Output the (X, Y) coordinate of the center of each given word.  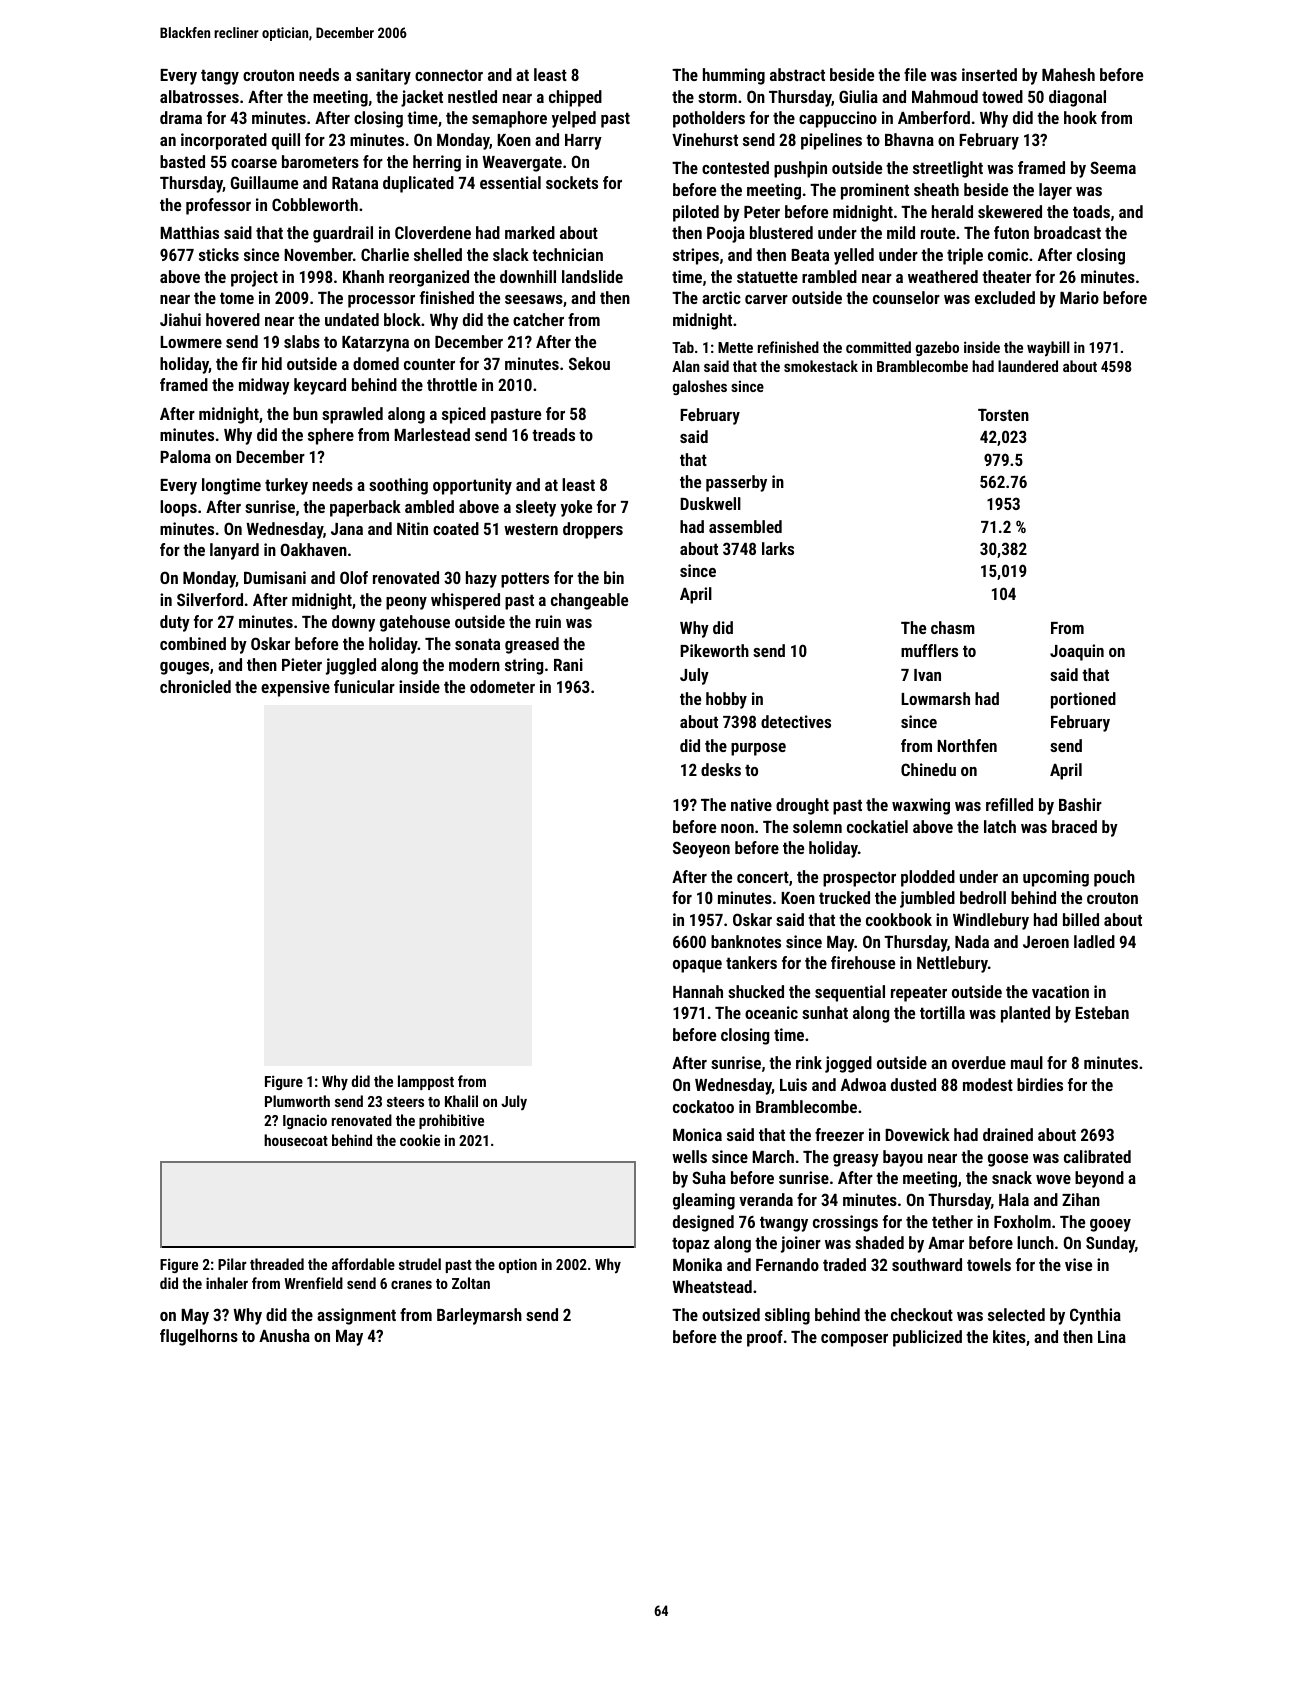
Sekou (589, 363)
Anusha (284, 1335)
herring (437, 163)
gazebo (937, 348)
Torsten (1003, 414)
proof (765, 1338)
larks (778, 548)
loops (178, 508)
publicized (927, 1338)
